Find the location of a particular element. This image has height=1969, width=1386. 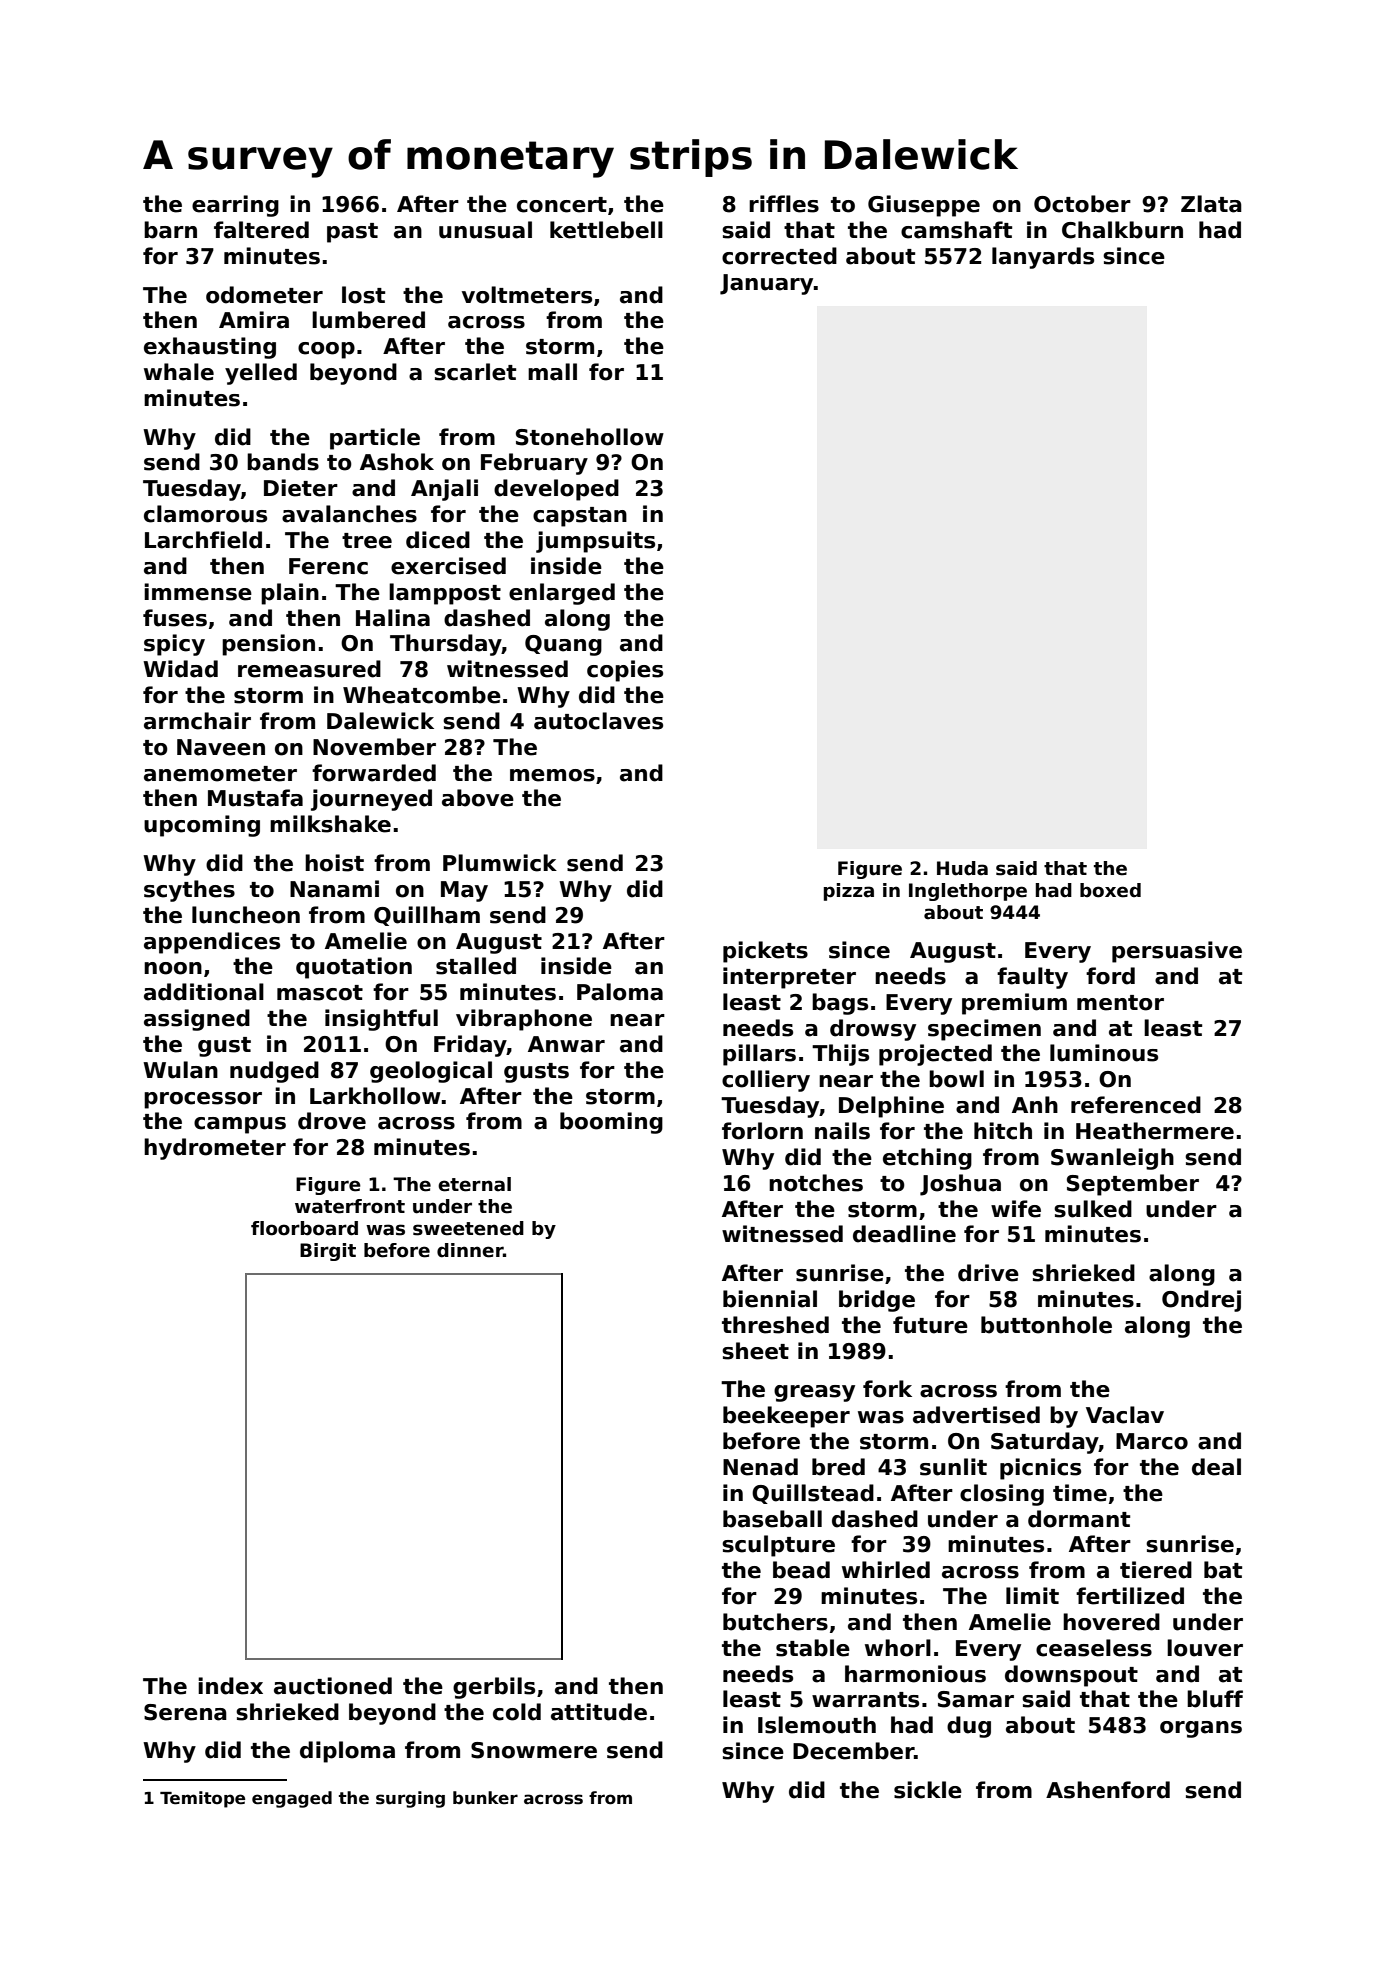

January is located at coordinates (766, 284).
